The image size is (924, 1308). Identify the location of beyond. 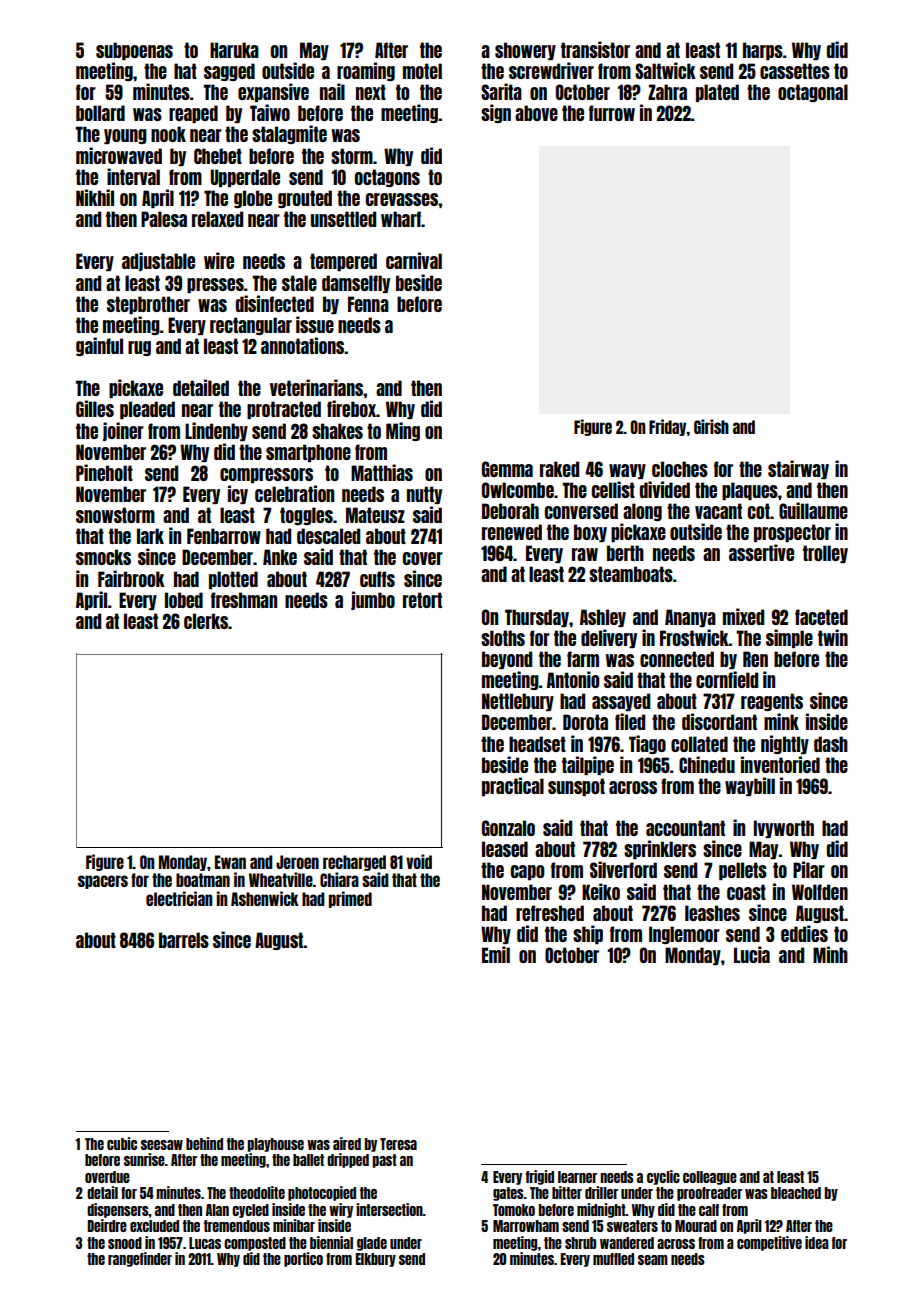
(507, 660).
